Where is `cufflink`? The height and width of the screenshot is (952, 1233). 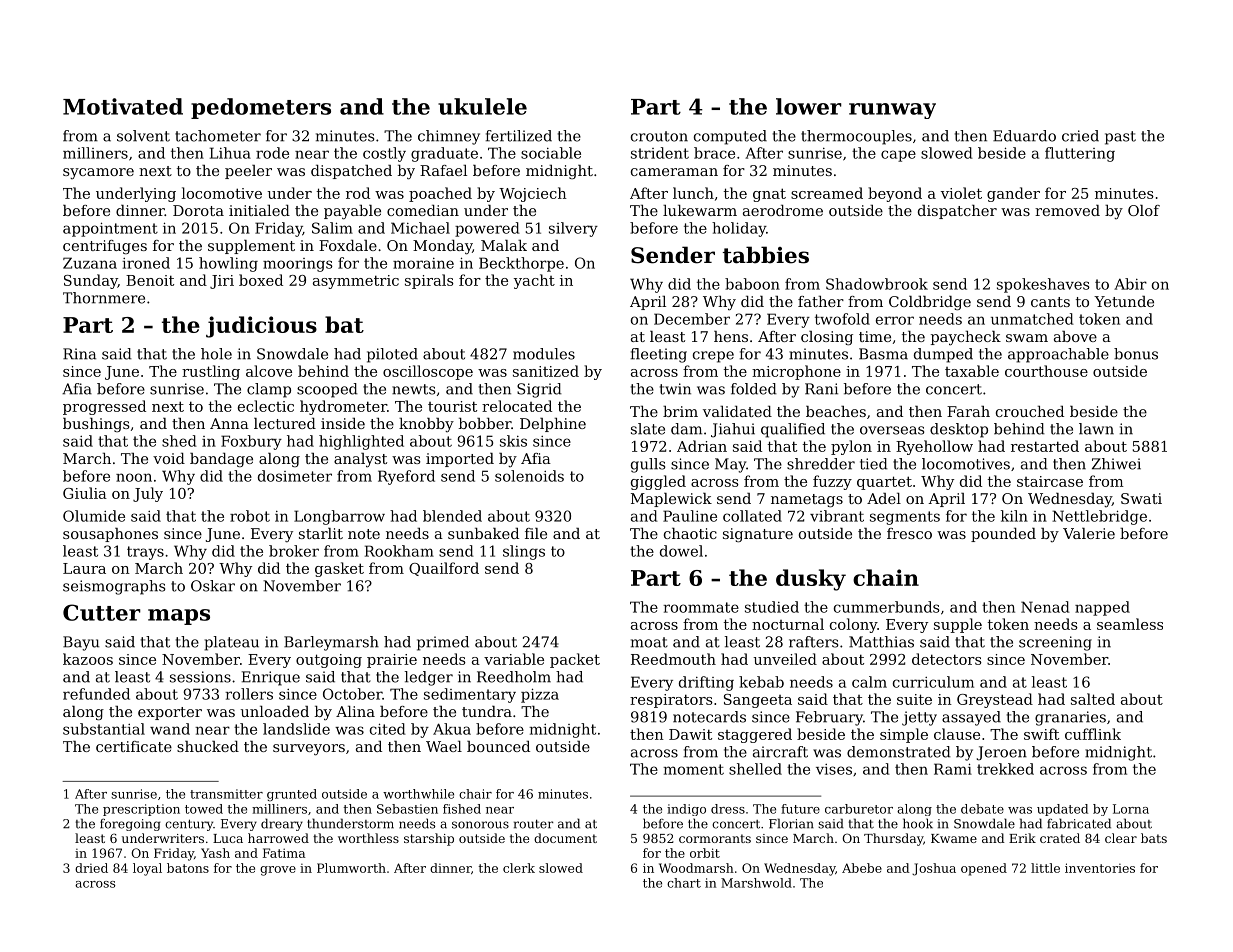
cufflink is located at coordinates (1093, 734).
